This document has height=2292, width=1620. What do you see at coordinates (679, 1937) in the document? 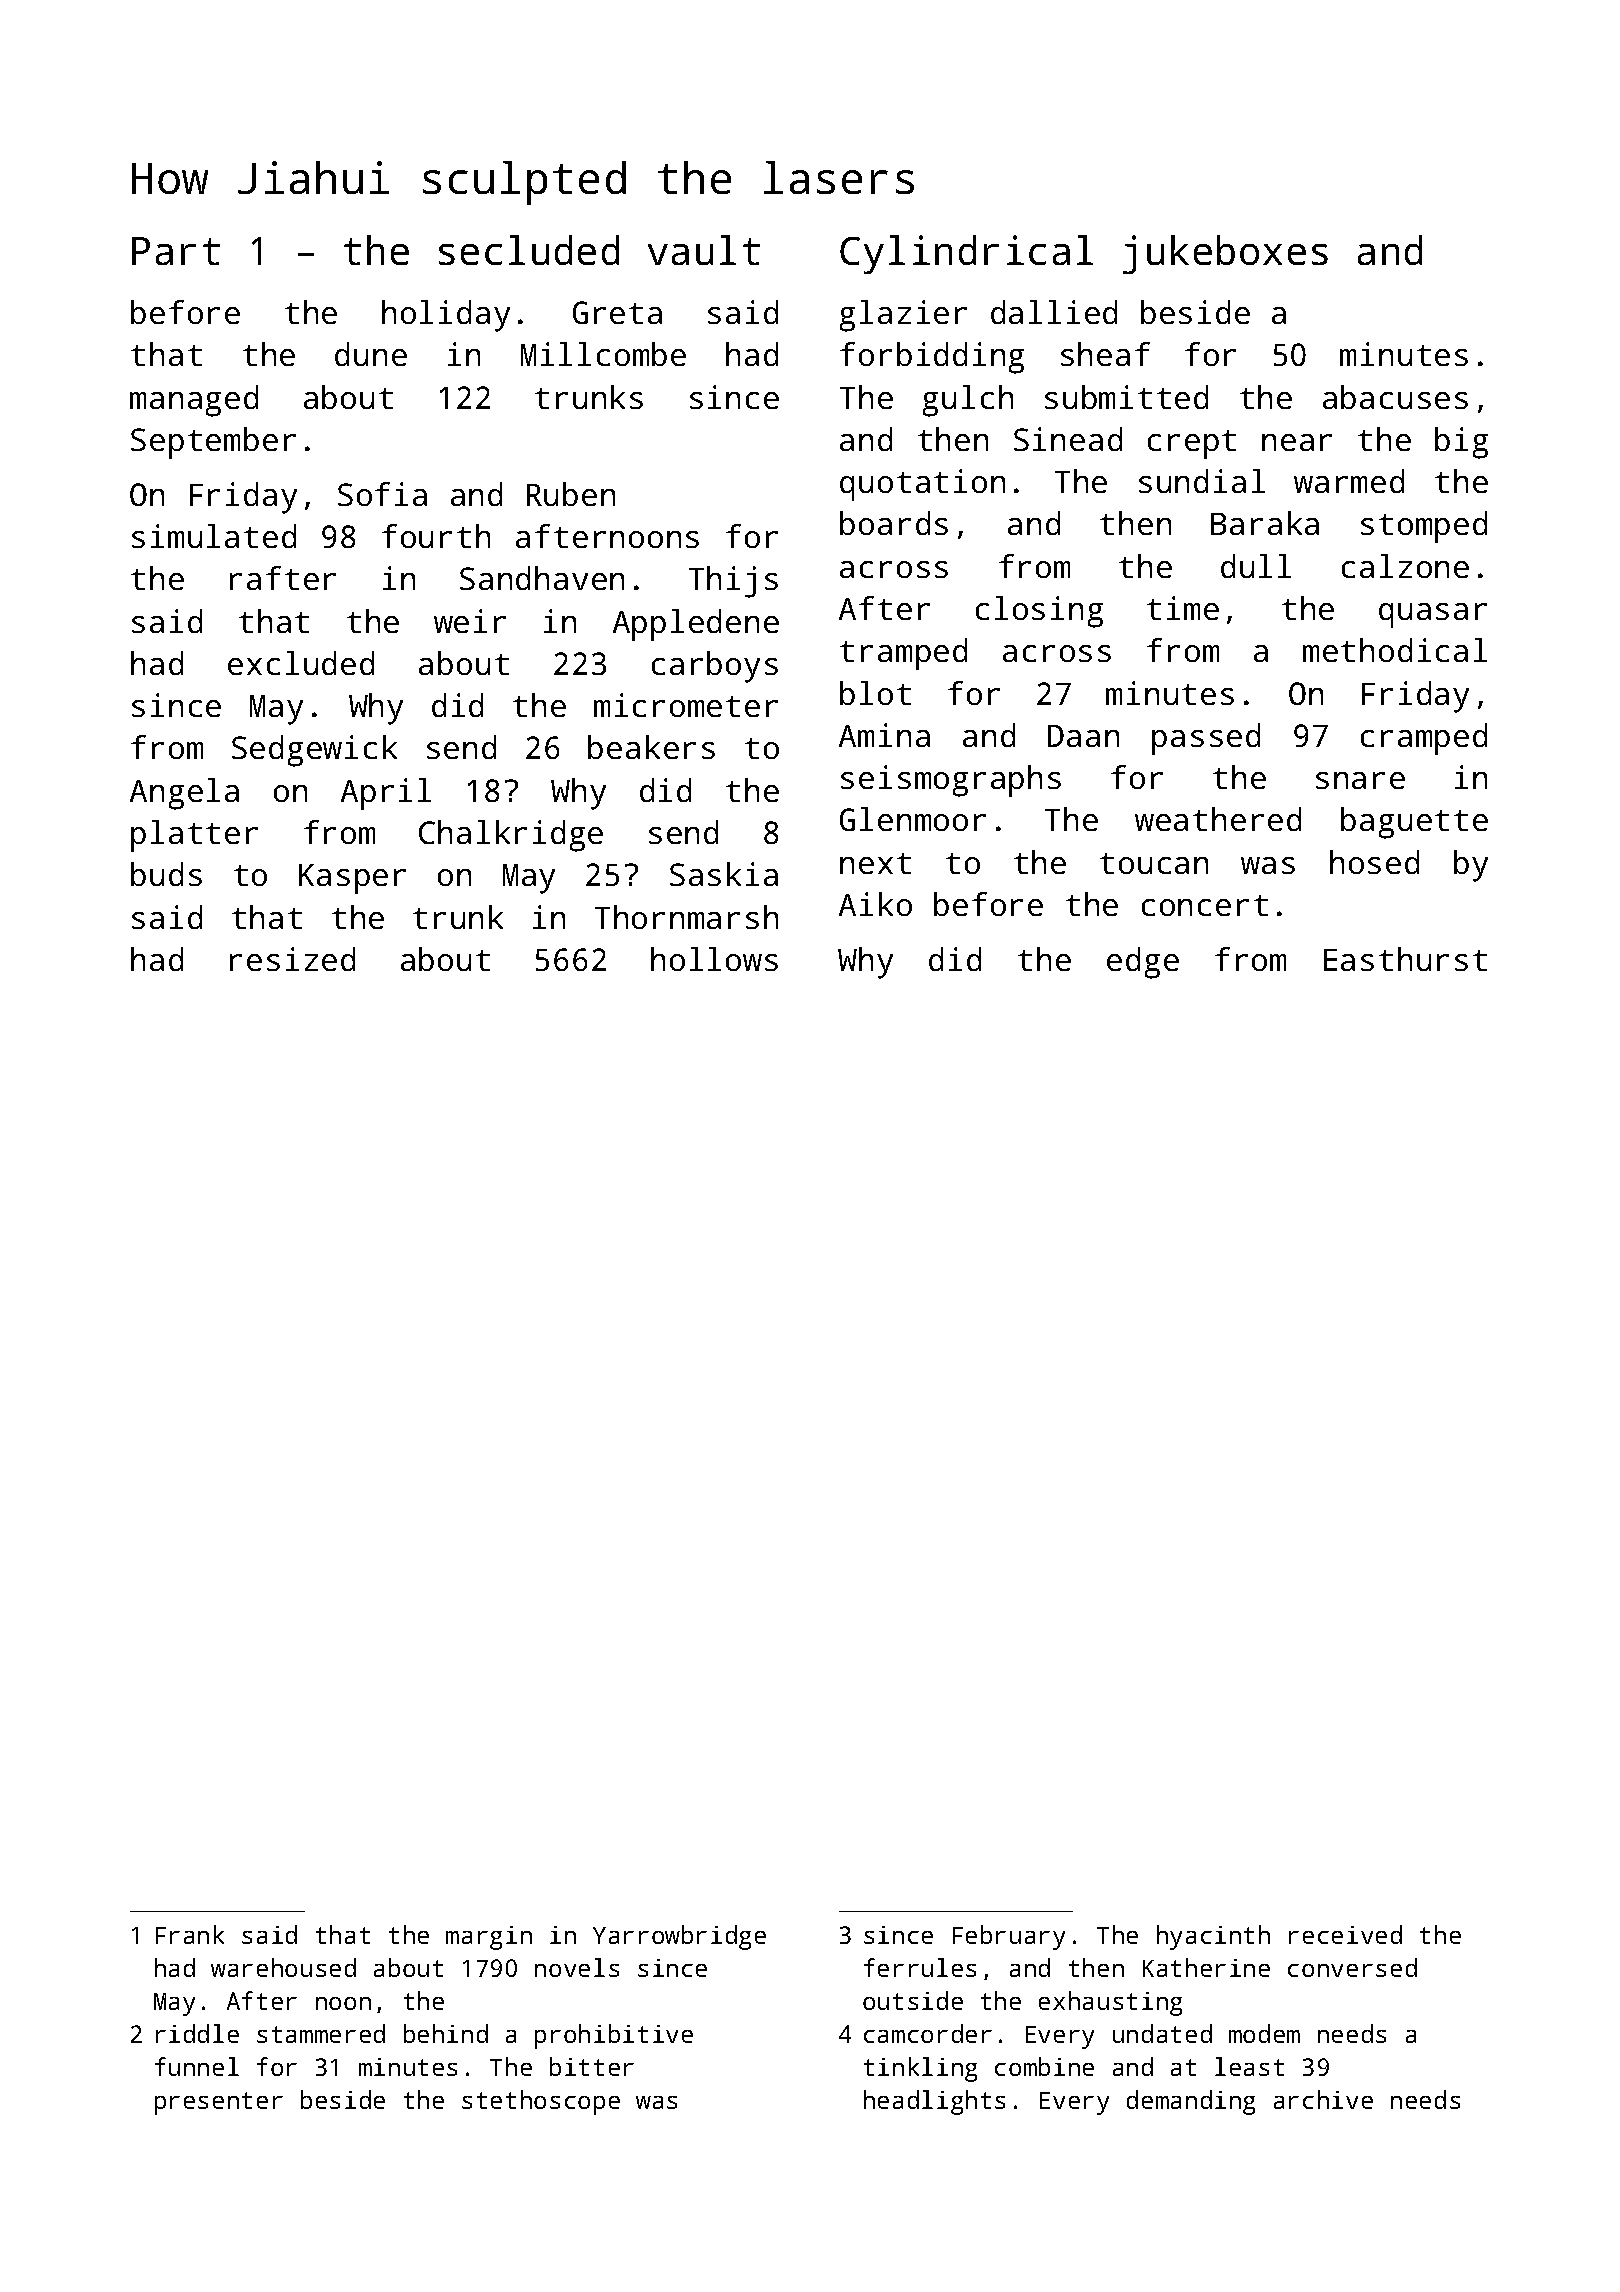
I see `Yarrowbridge` at bounding box center [679, 1937].
